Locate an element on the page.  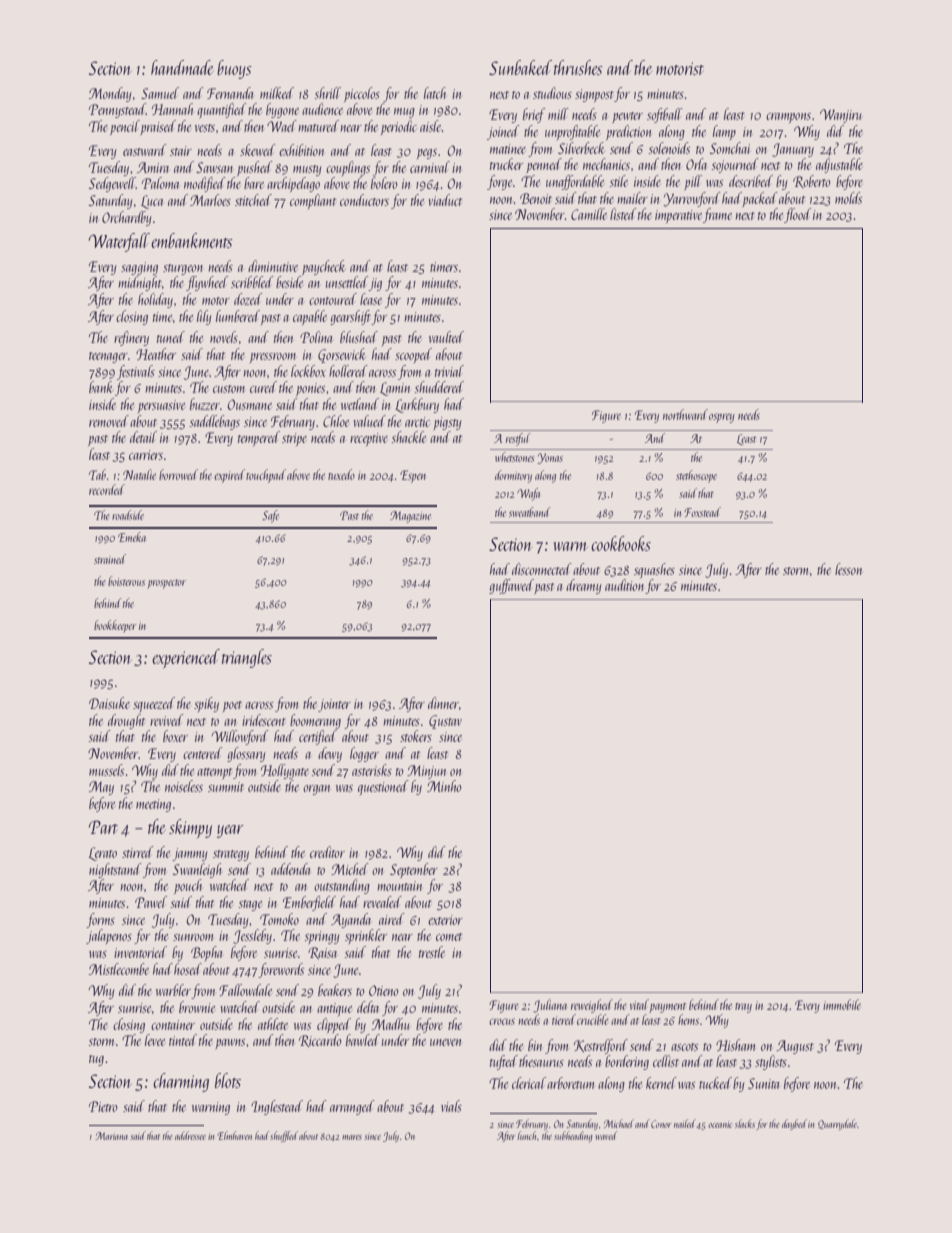
Sunbaked is located at coordinates (520, 67).
